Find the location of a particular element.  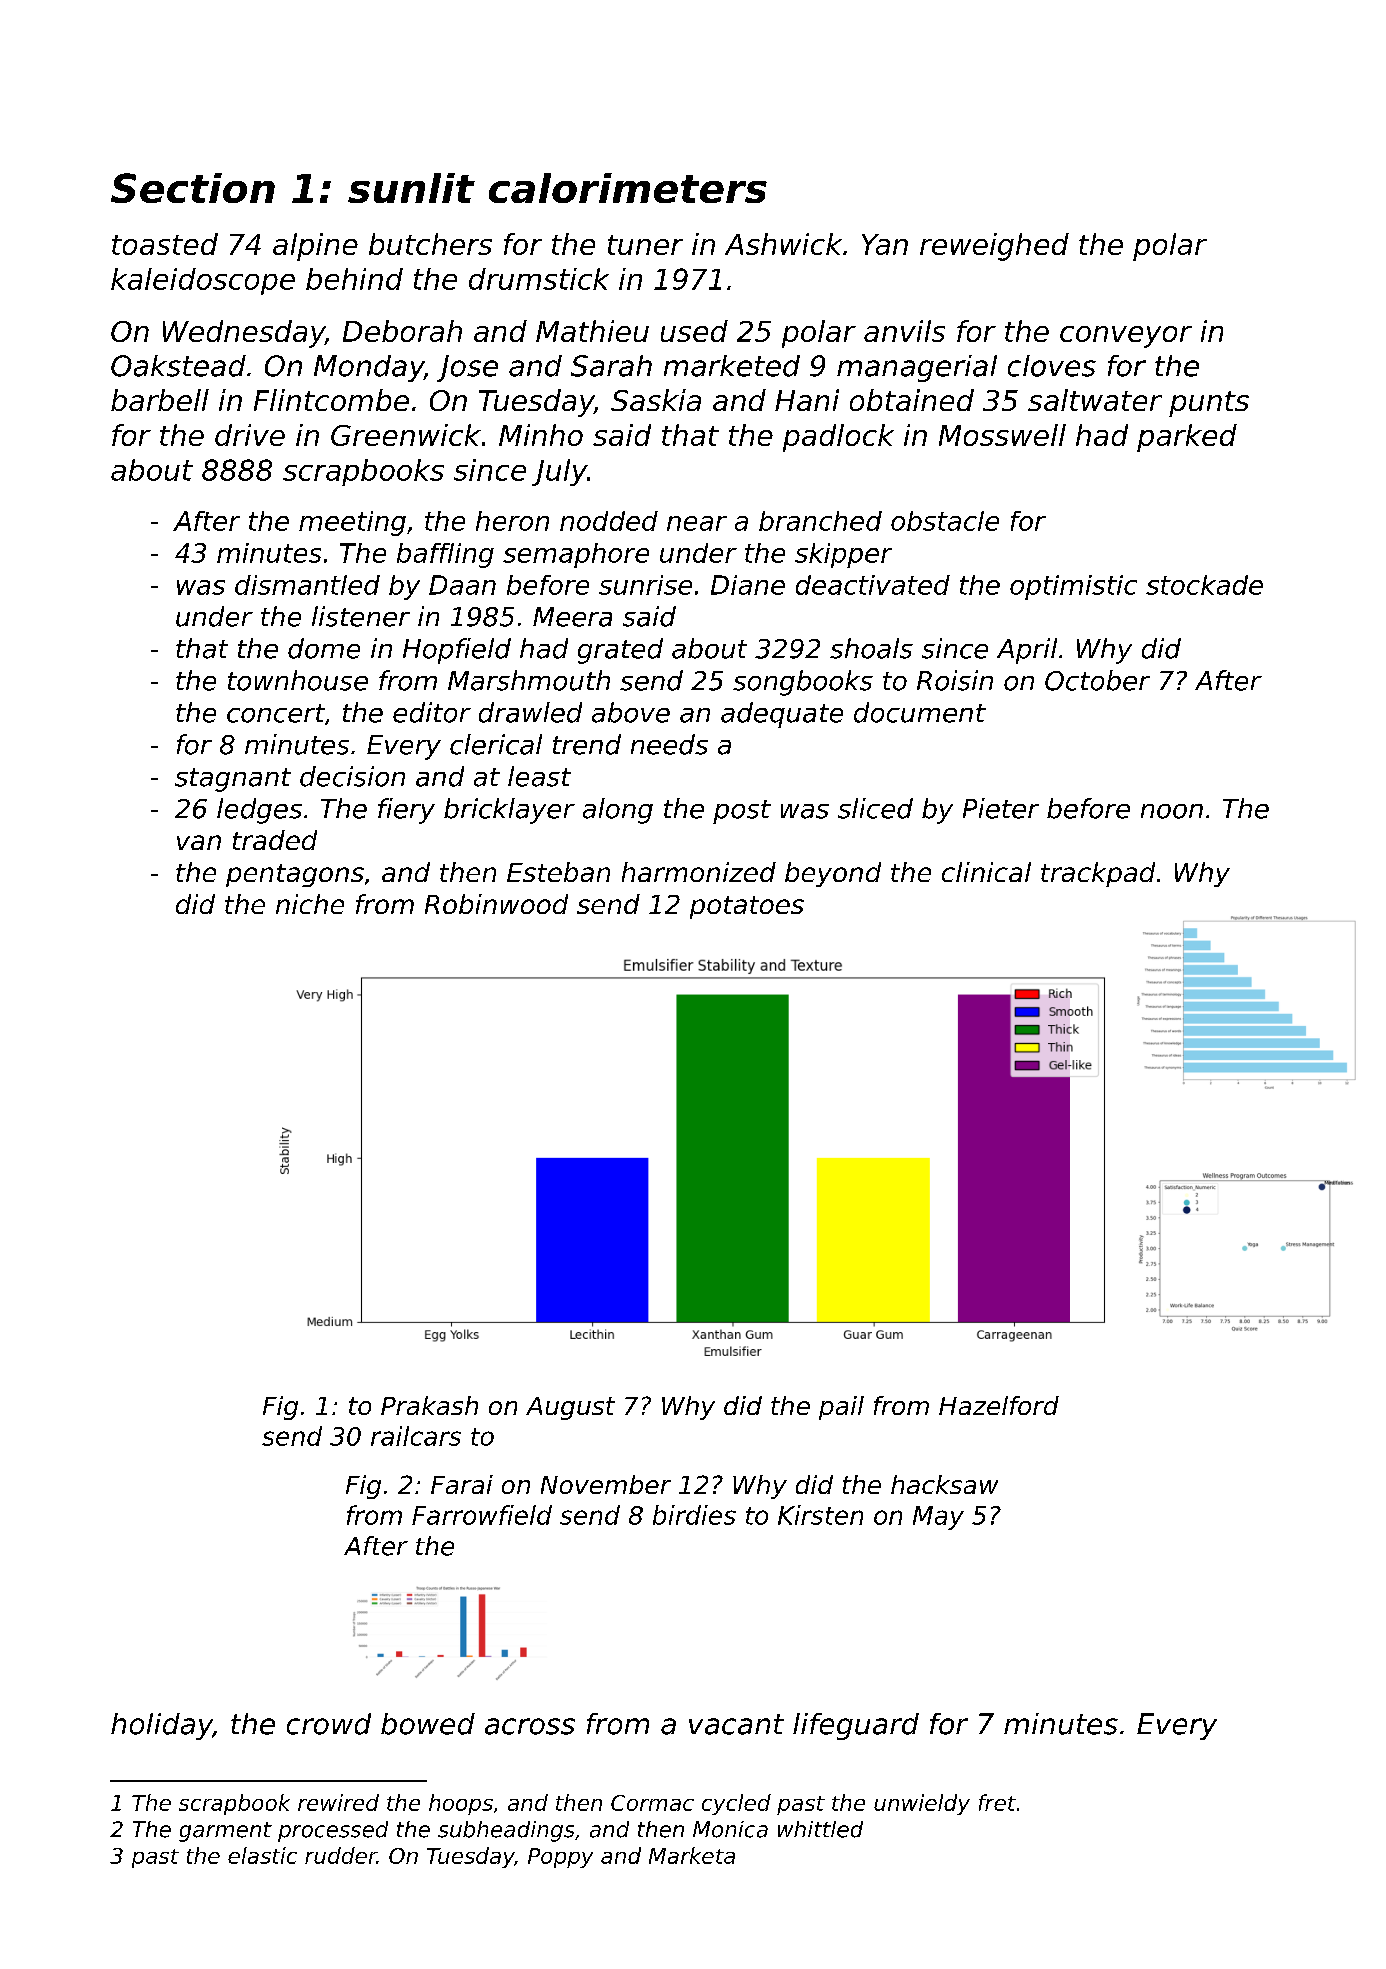

branched is located at coordinates (820, 521).
